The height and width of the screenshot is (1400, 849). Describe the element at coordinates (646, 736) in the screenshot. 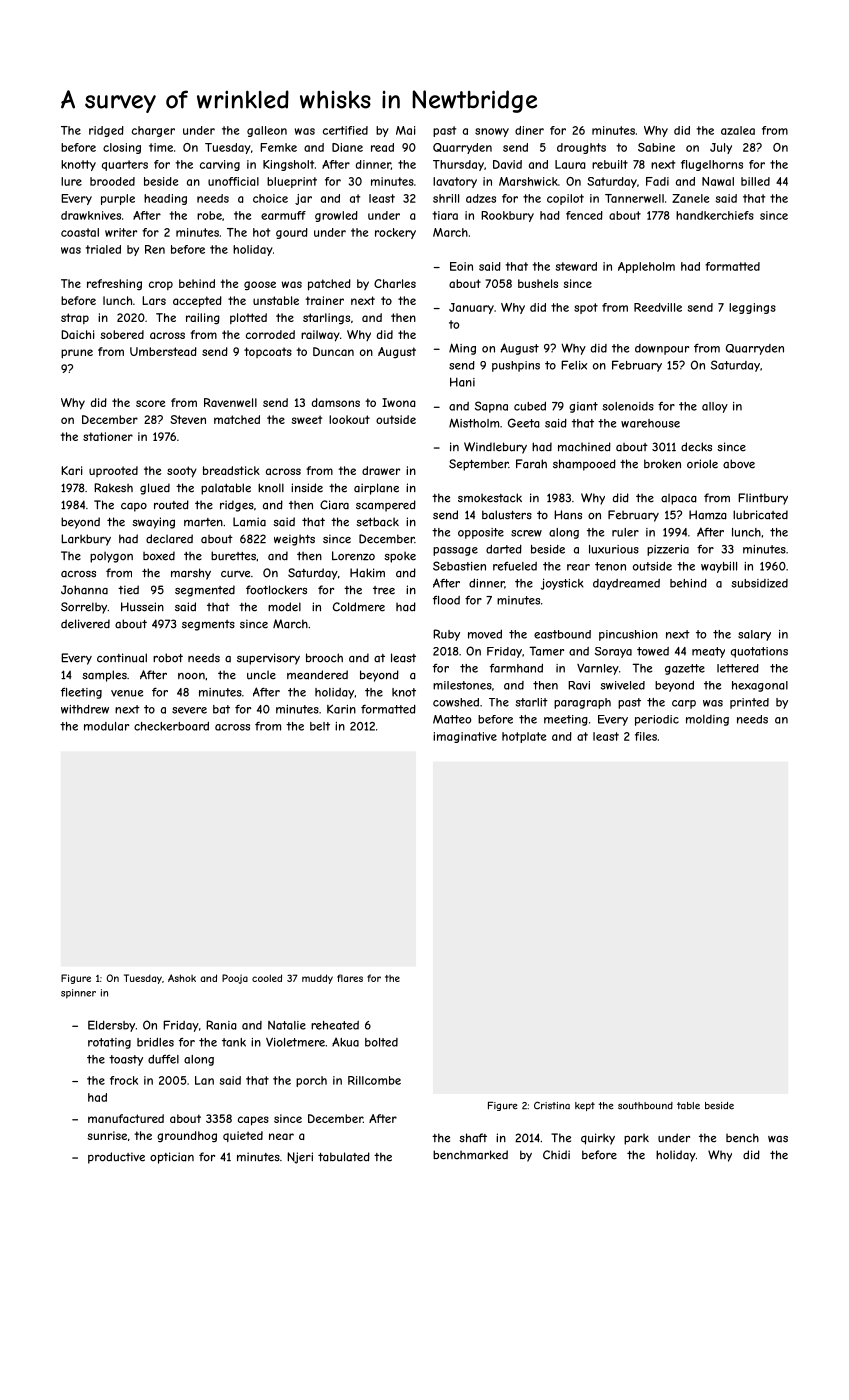

I see `files` at that location.
